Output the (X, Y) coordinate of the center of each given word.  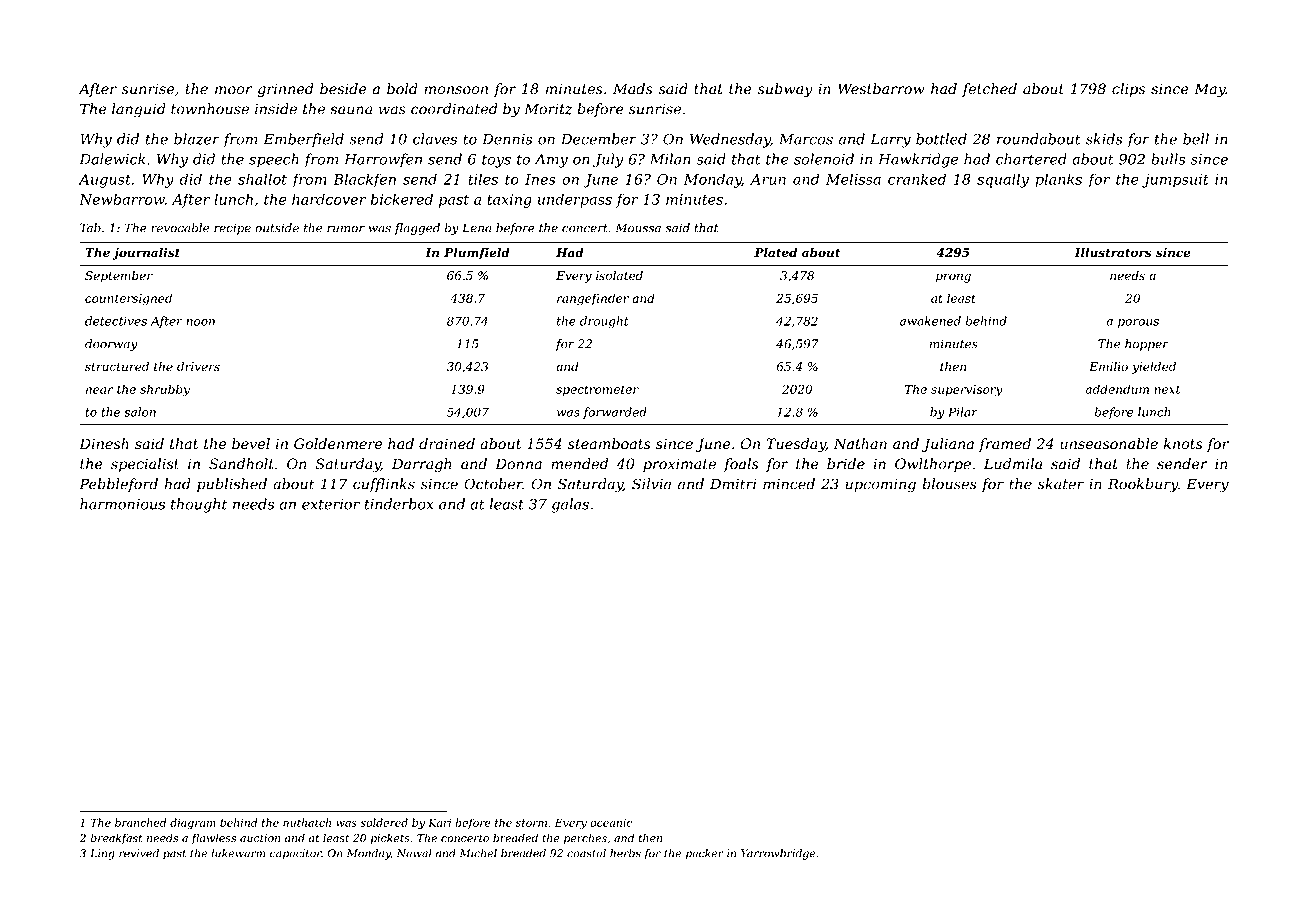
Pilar (963, 412)
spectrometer (597, 390)
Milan (670, 159)
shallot (262, 179)
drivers (198, 367)
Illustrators (1113, 253)
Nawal (414, 853)
